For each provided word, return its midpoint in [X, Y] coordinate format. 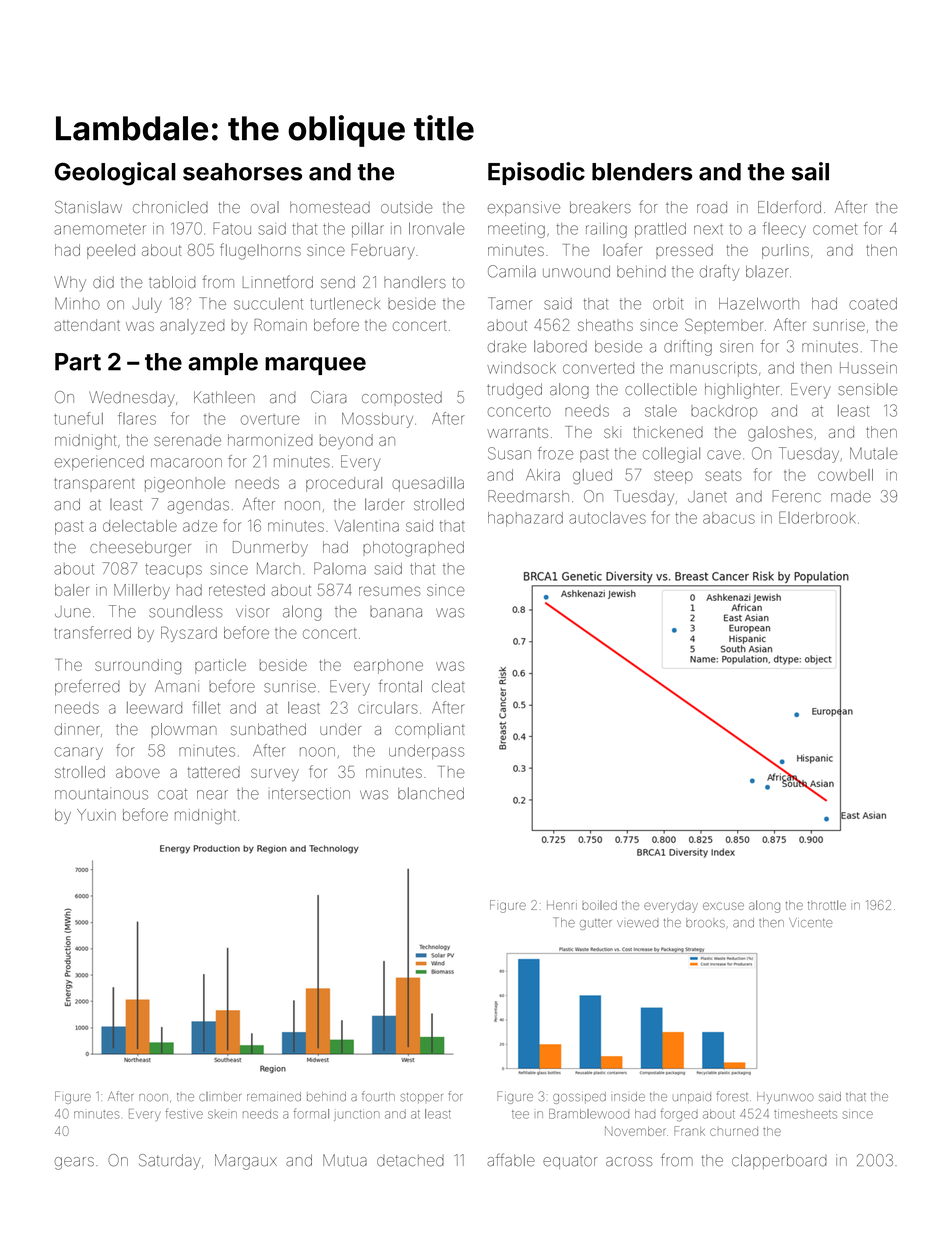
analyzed [192, 326]
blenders [642, 172]
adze [200, 526]
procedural [344, 484]
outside [407, 207]
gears [74, 1163]
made [851, 496]
